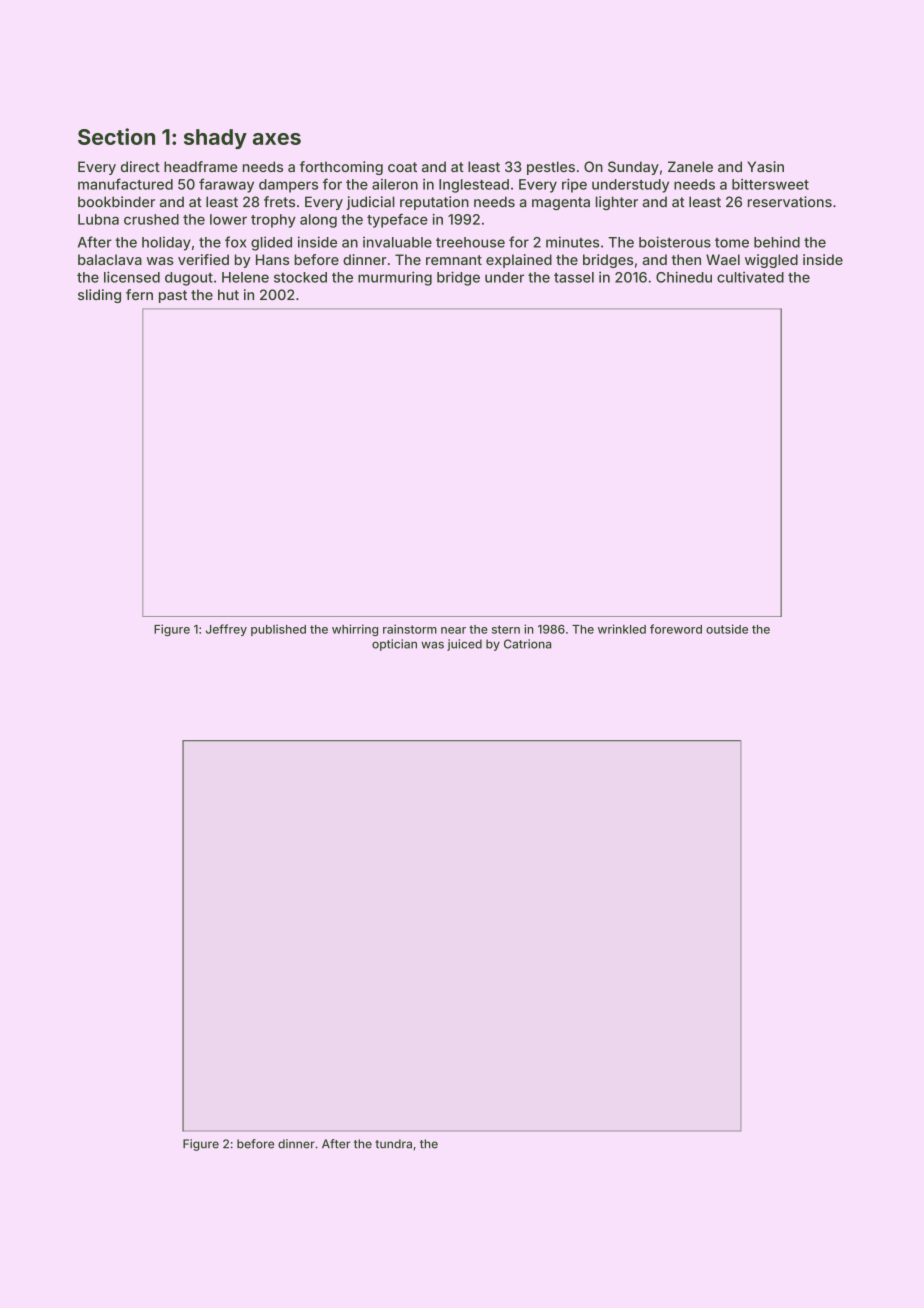 This screenshot has width=924, height=1308. Describe the element at coordinates (676, 629) in the screenshot. I see `foreword` at that location.
